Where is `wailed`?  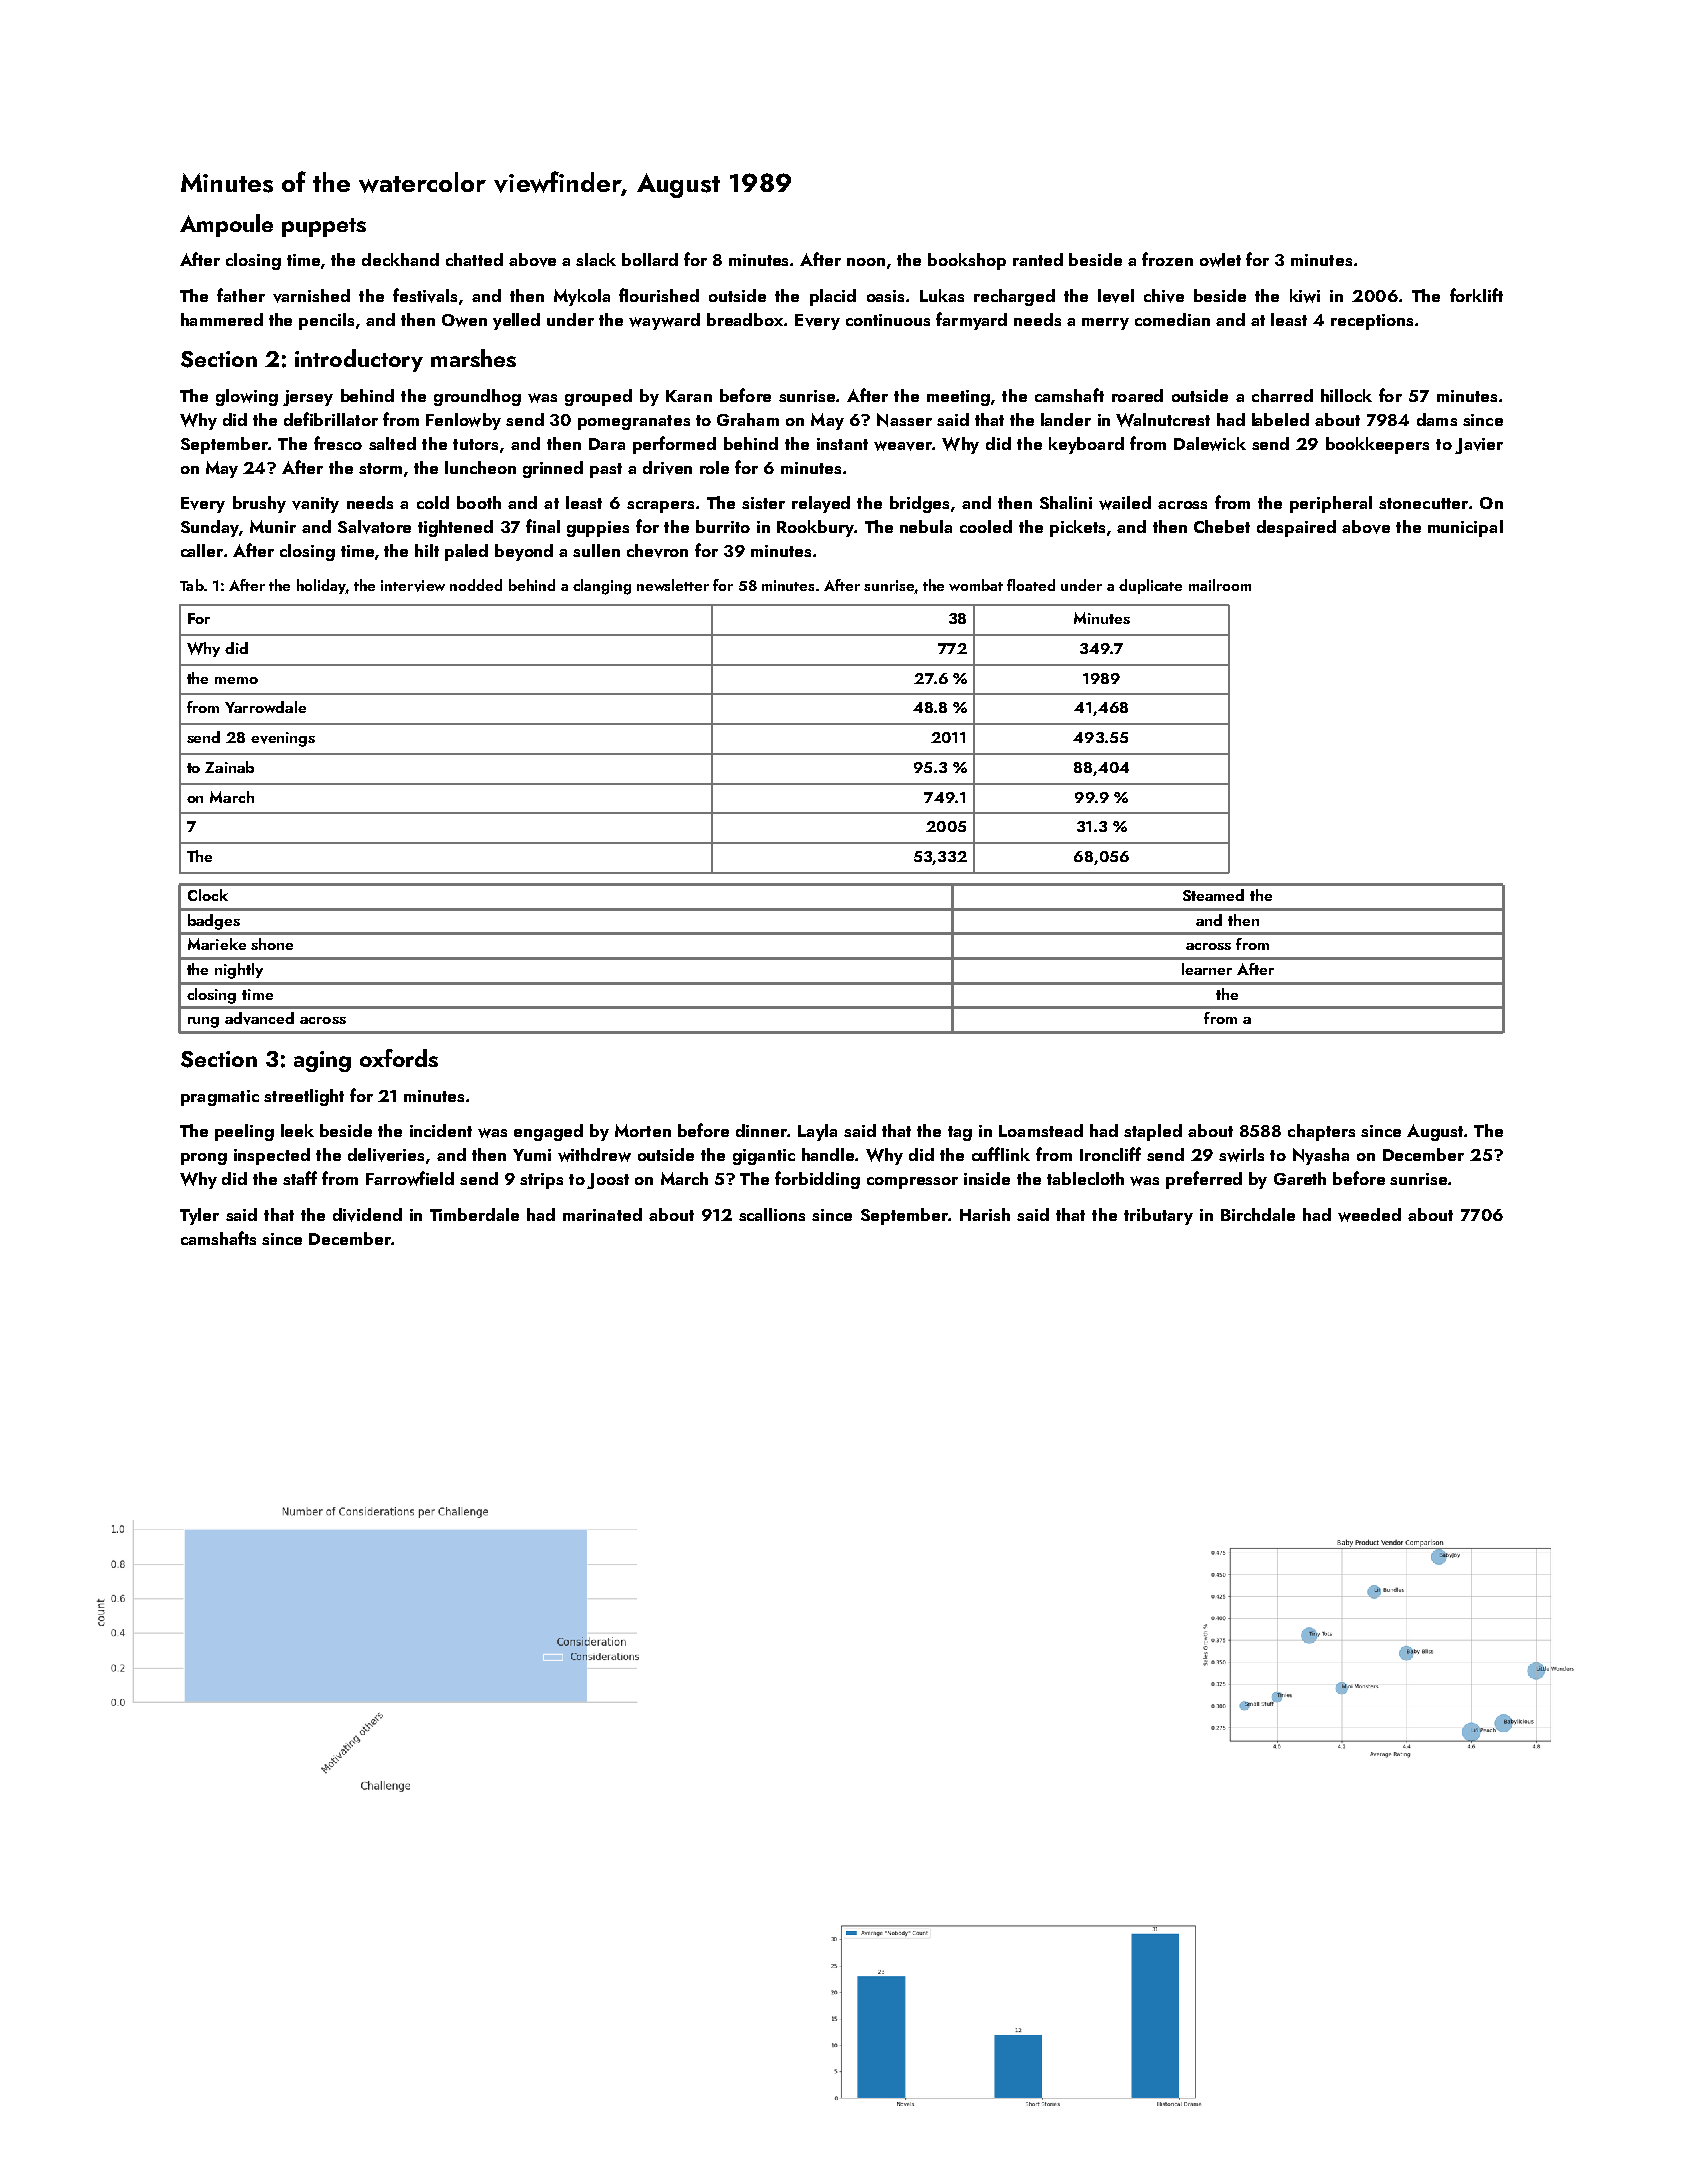 wailed is located at coordinates (1125, 503).
